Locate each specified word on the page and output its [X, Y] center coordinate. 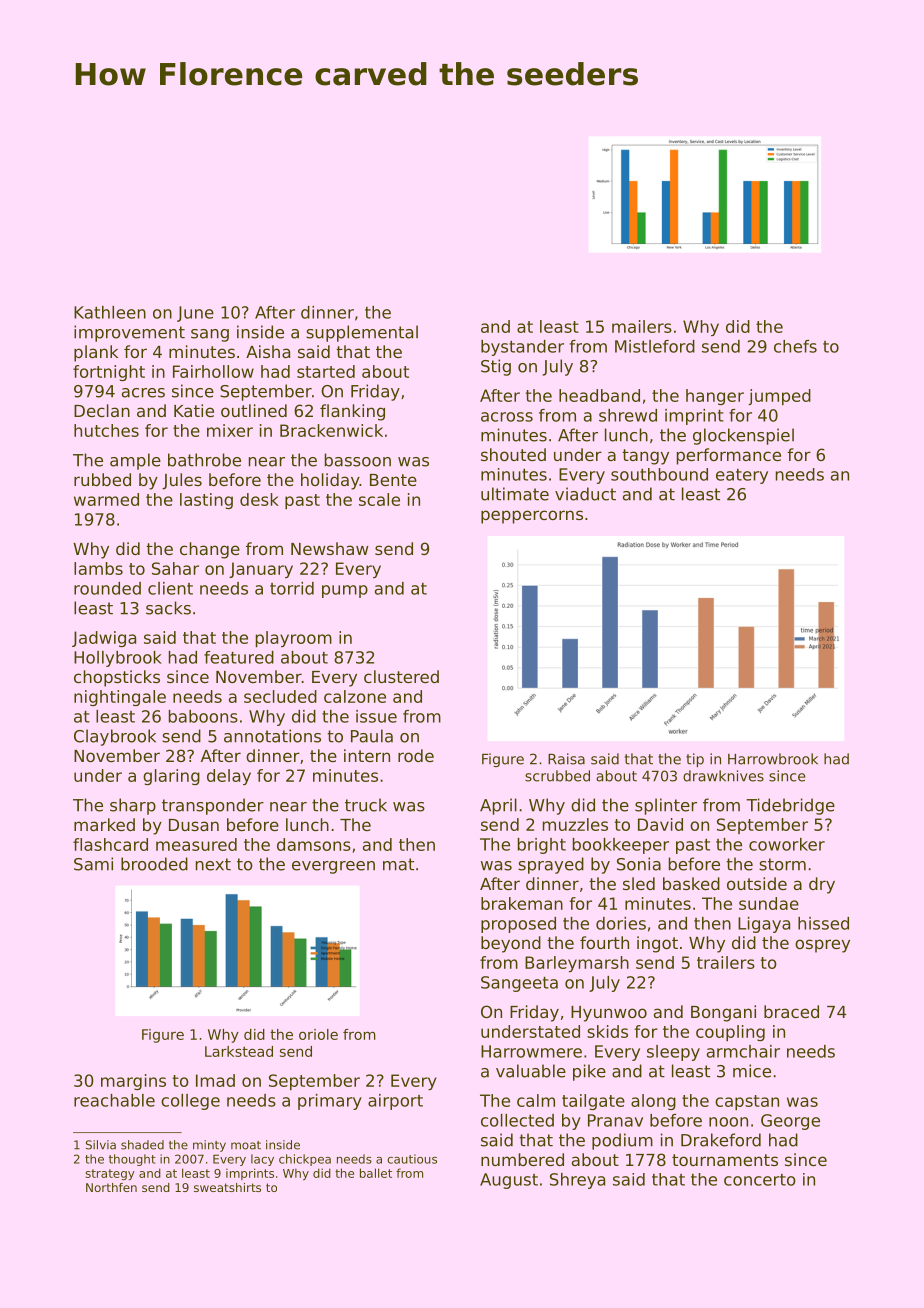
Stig [496, 367]
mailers [642, 326]
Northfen [111, 1187]
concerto [760, 1180]
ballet [376, 1173]
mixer [230, 430]
